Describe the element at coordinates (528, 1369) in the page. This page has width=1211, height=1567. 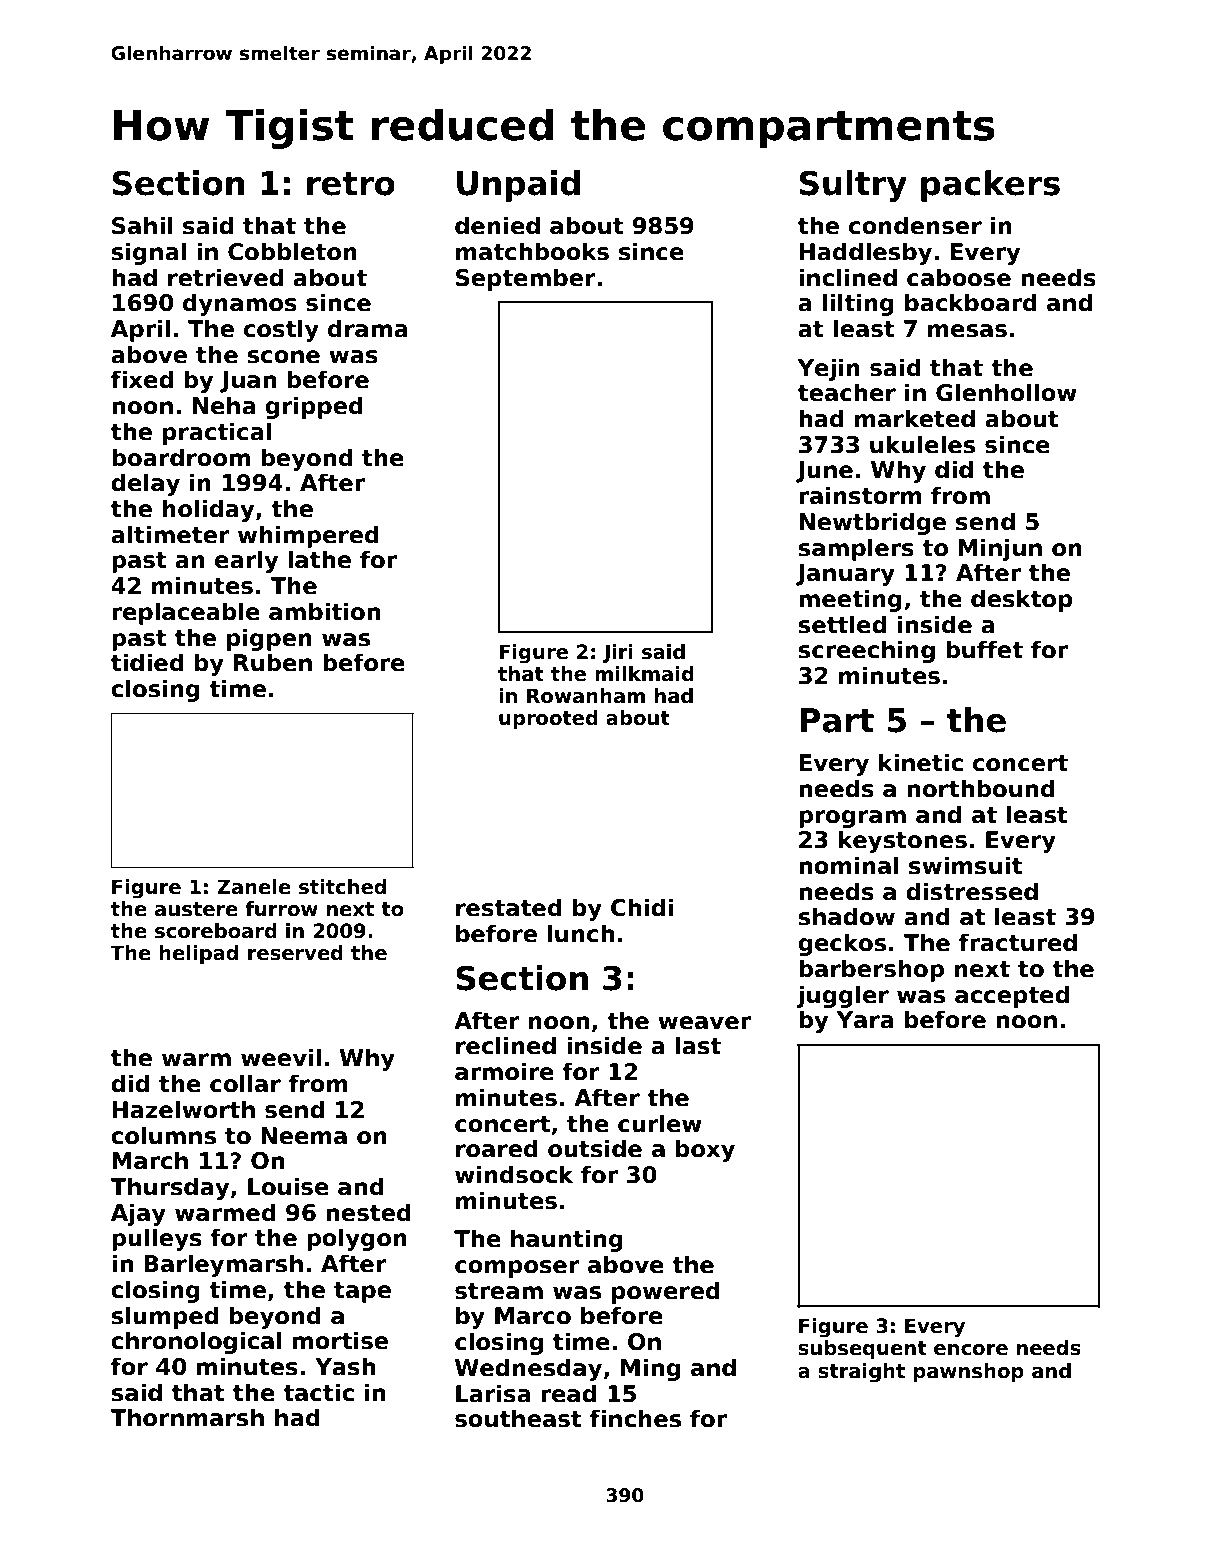
I see `Wednesday` at that location.
